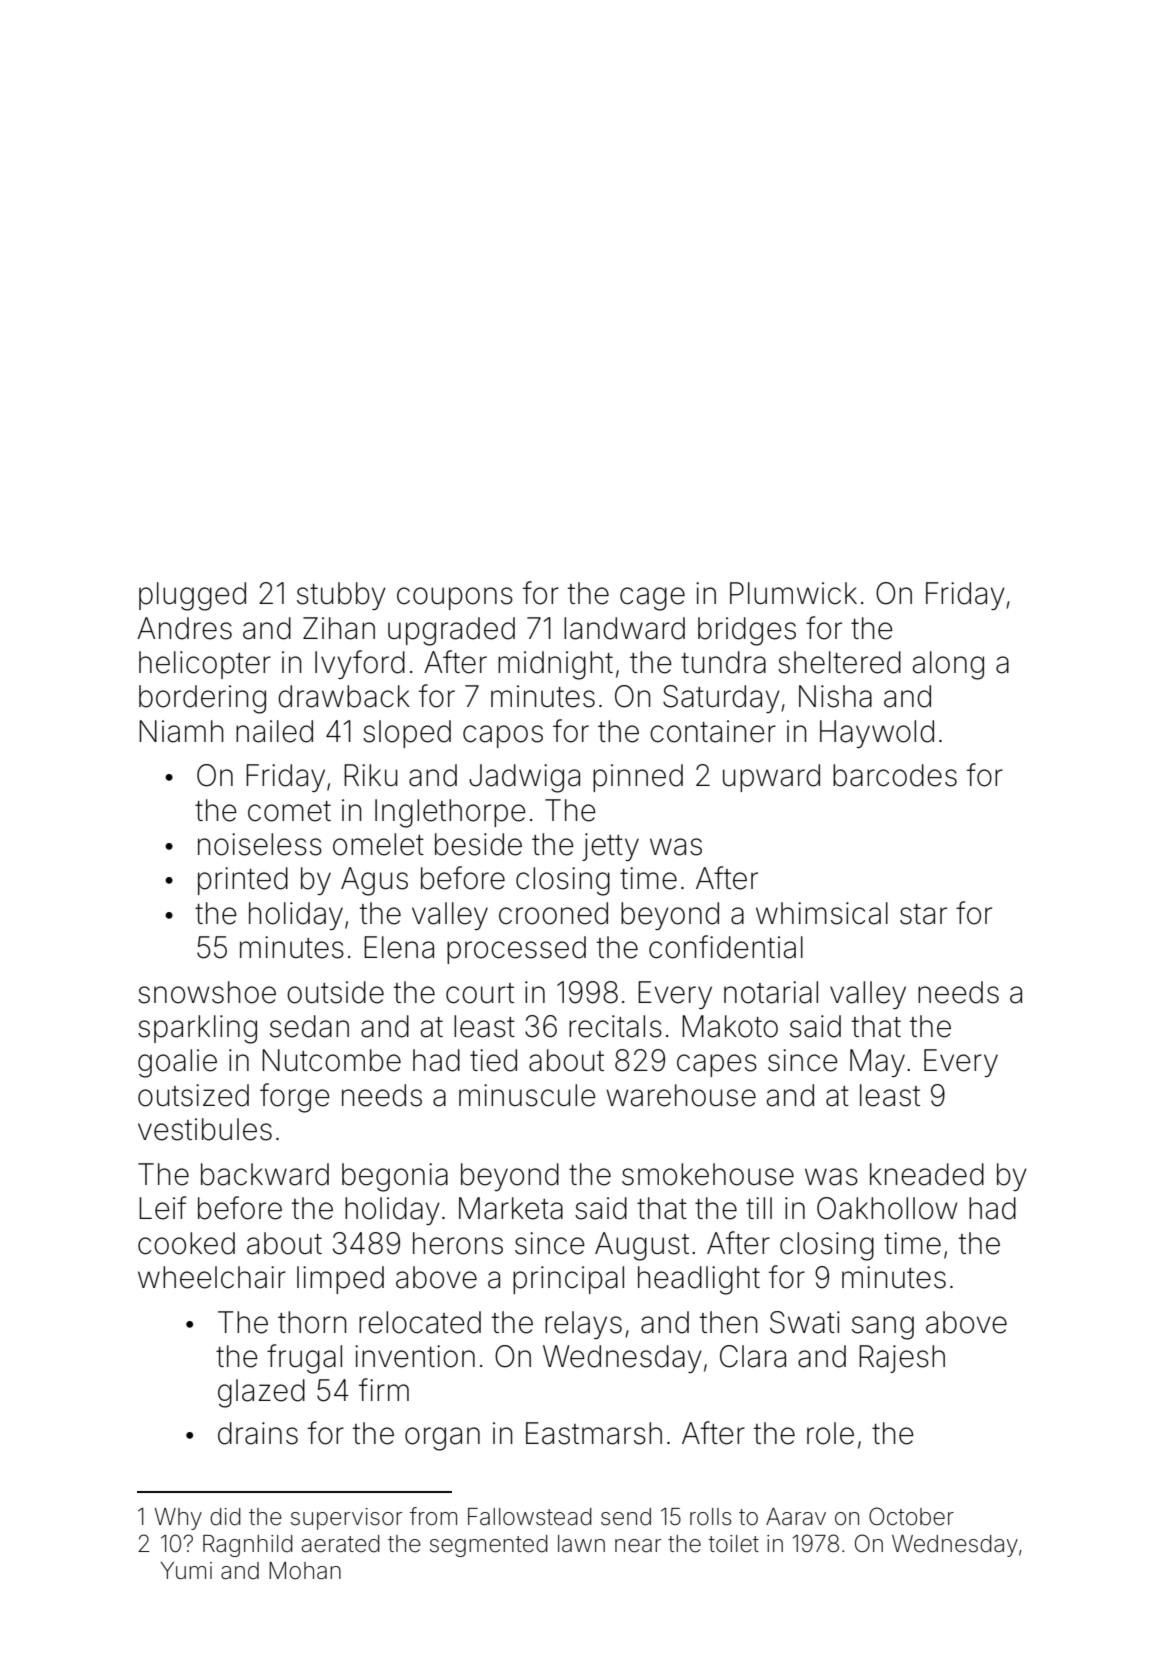  Describe the element at coordinates (207, 992) in the page. I see `snowshoe` at that location.
